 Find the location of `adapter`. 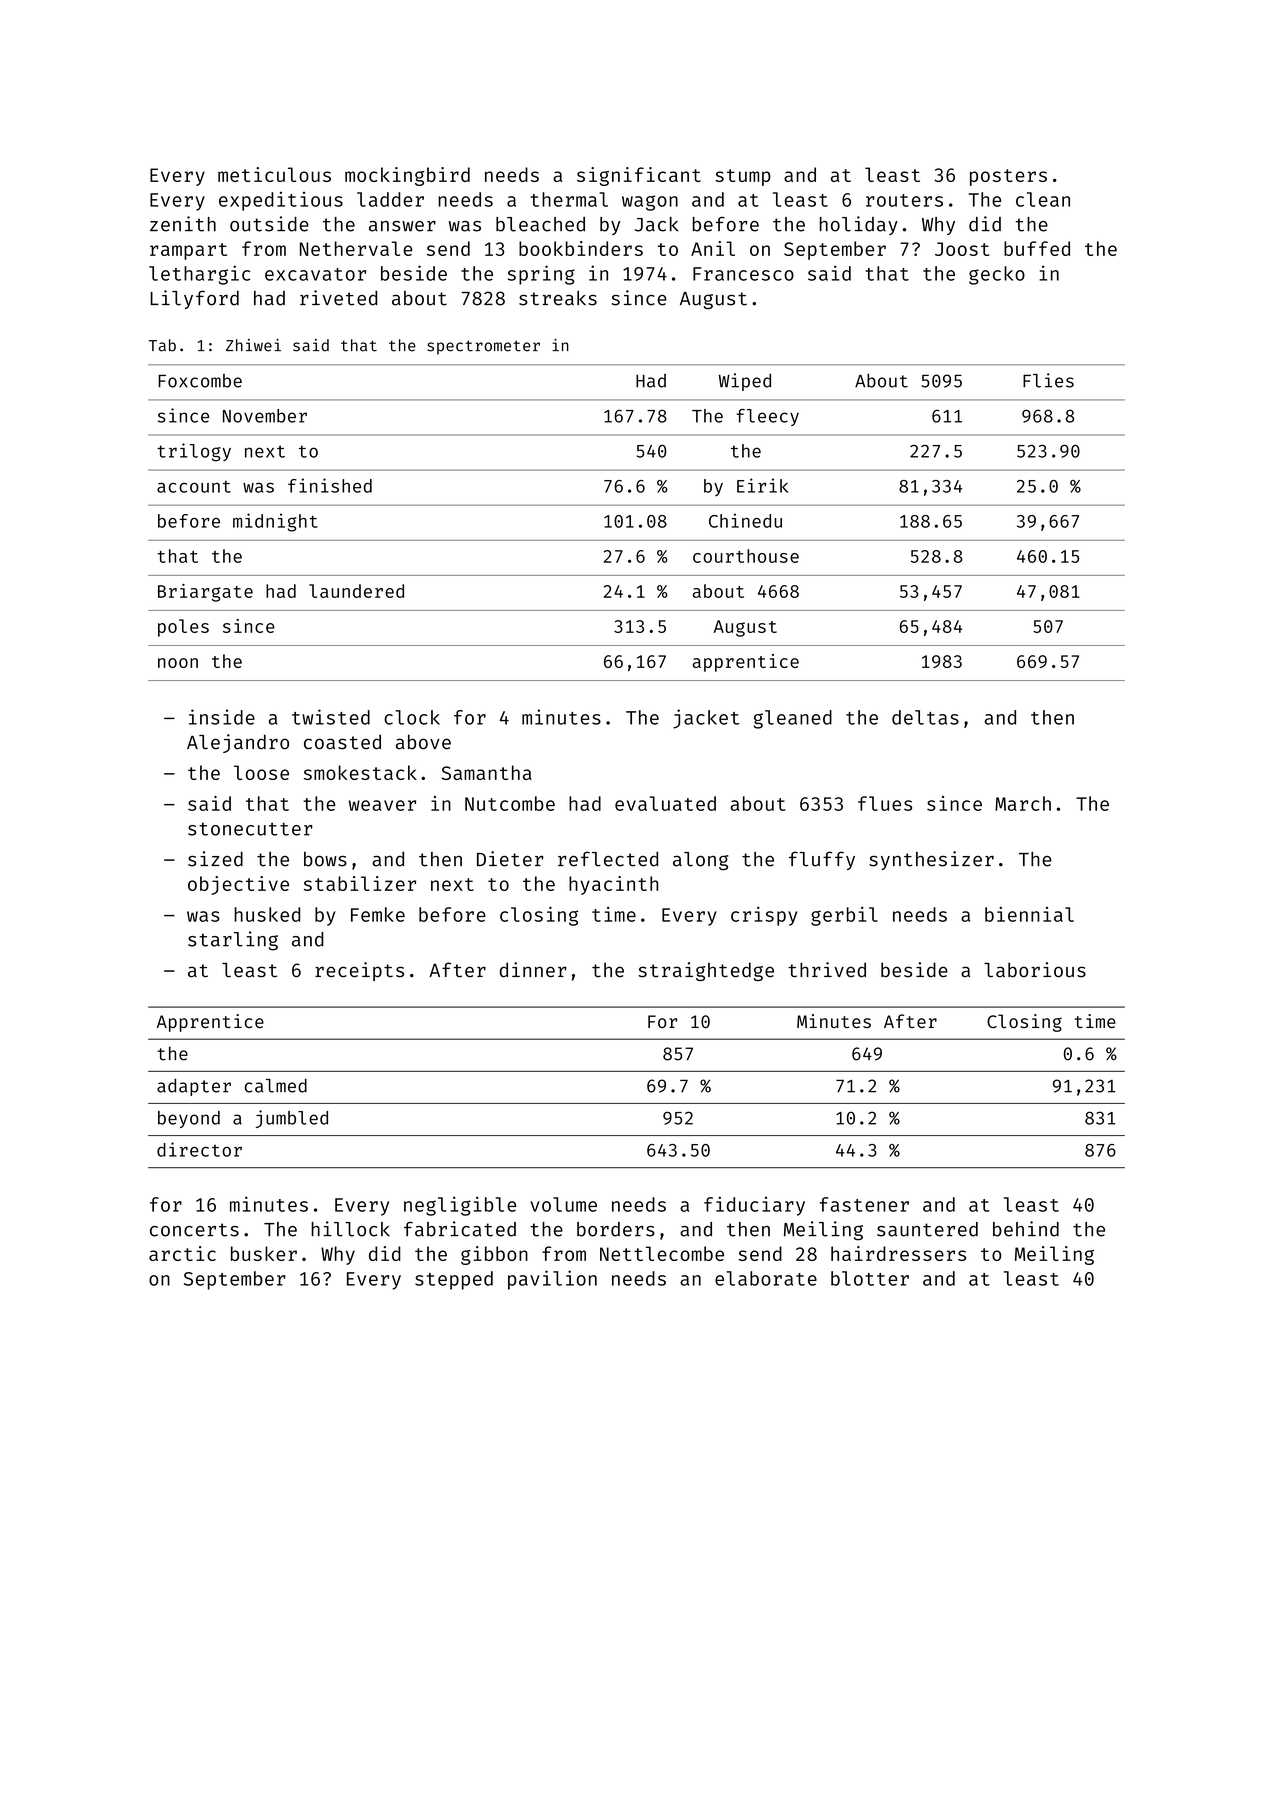

adapter is located at coordinates (194, 1087).
